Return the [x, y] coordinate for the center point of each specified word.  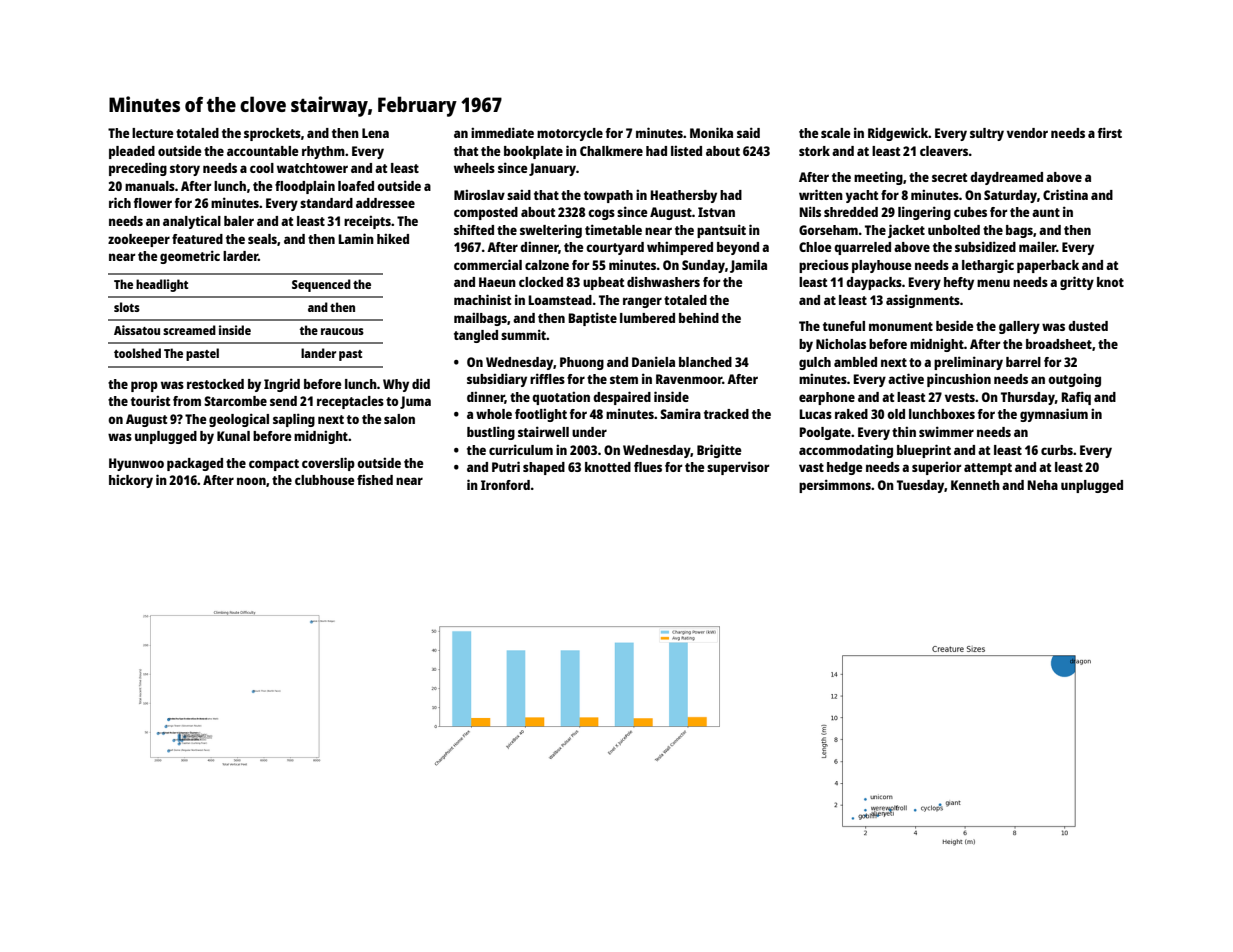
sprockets [272, 134]
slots [127, 307]
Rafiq [1076, 398]
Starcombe [235, 401]
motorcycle [570, 134]
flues [648, 467]
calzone [547, 265]
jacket [906, 231]
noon [251, 481]
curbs [1057, 450]
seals [262, 239]
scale [835, 133]
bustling [491, 433]
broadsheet [1059, 344]
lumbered [647, 318]
